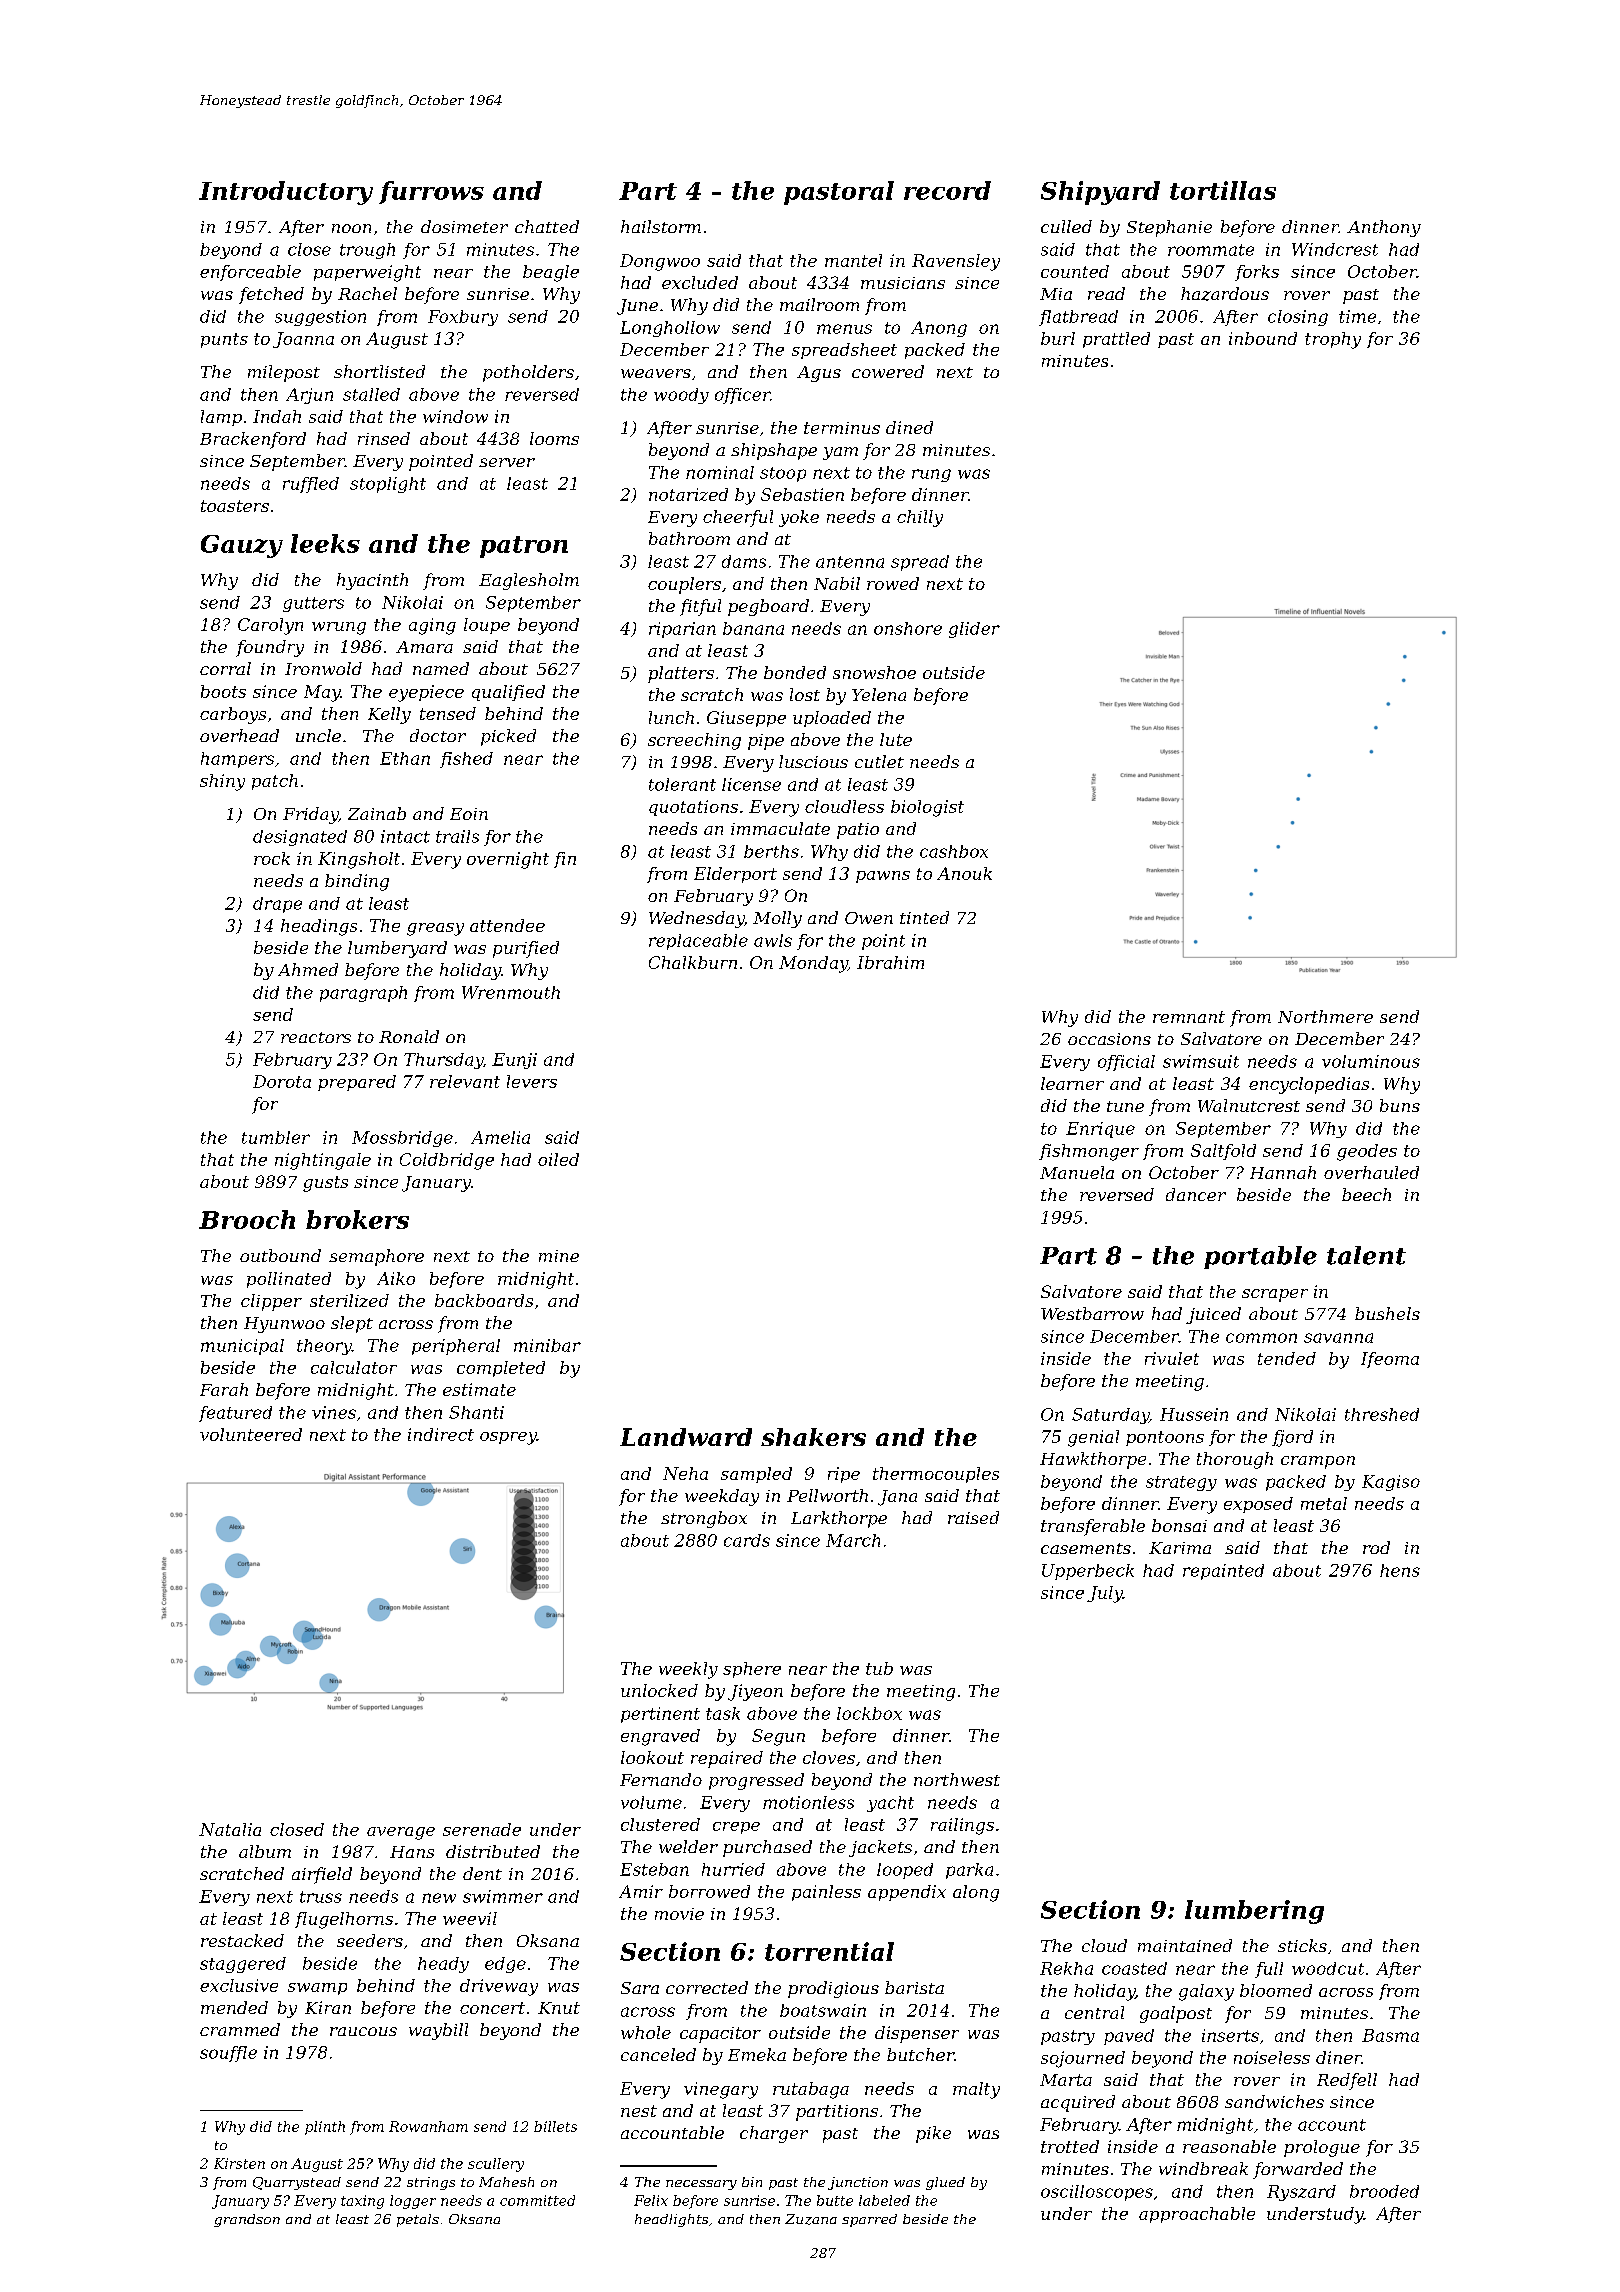 This image has height=2292, width=1620. I want to click on motionless, so click(808, 1802).
